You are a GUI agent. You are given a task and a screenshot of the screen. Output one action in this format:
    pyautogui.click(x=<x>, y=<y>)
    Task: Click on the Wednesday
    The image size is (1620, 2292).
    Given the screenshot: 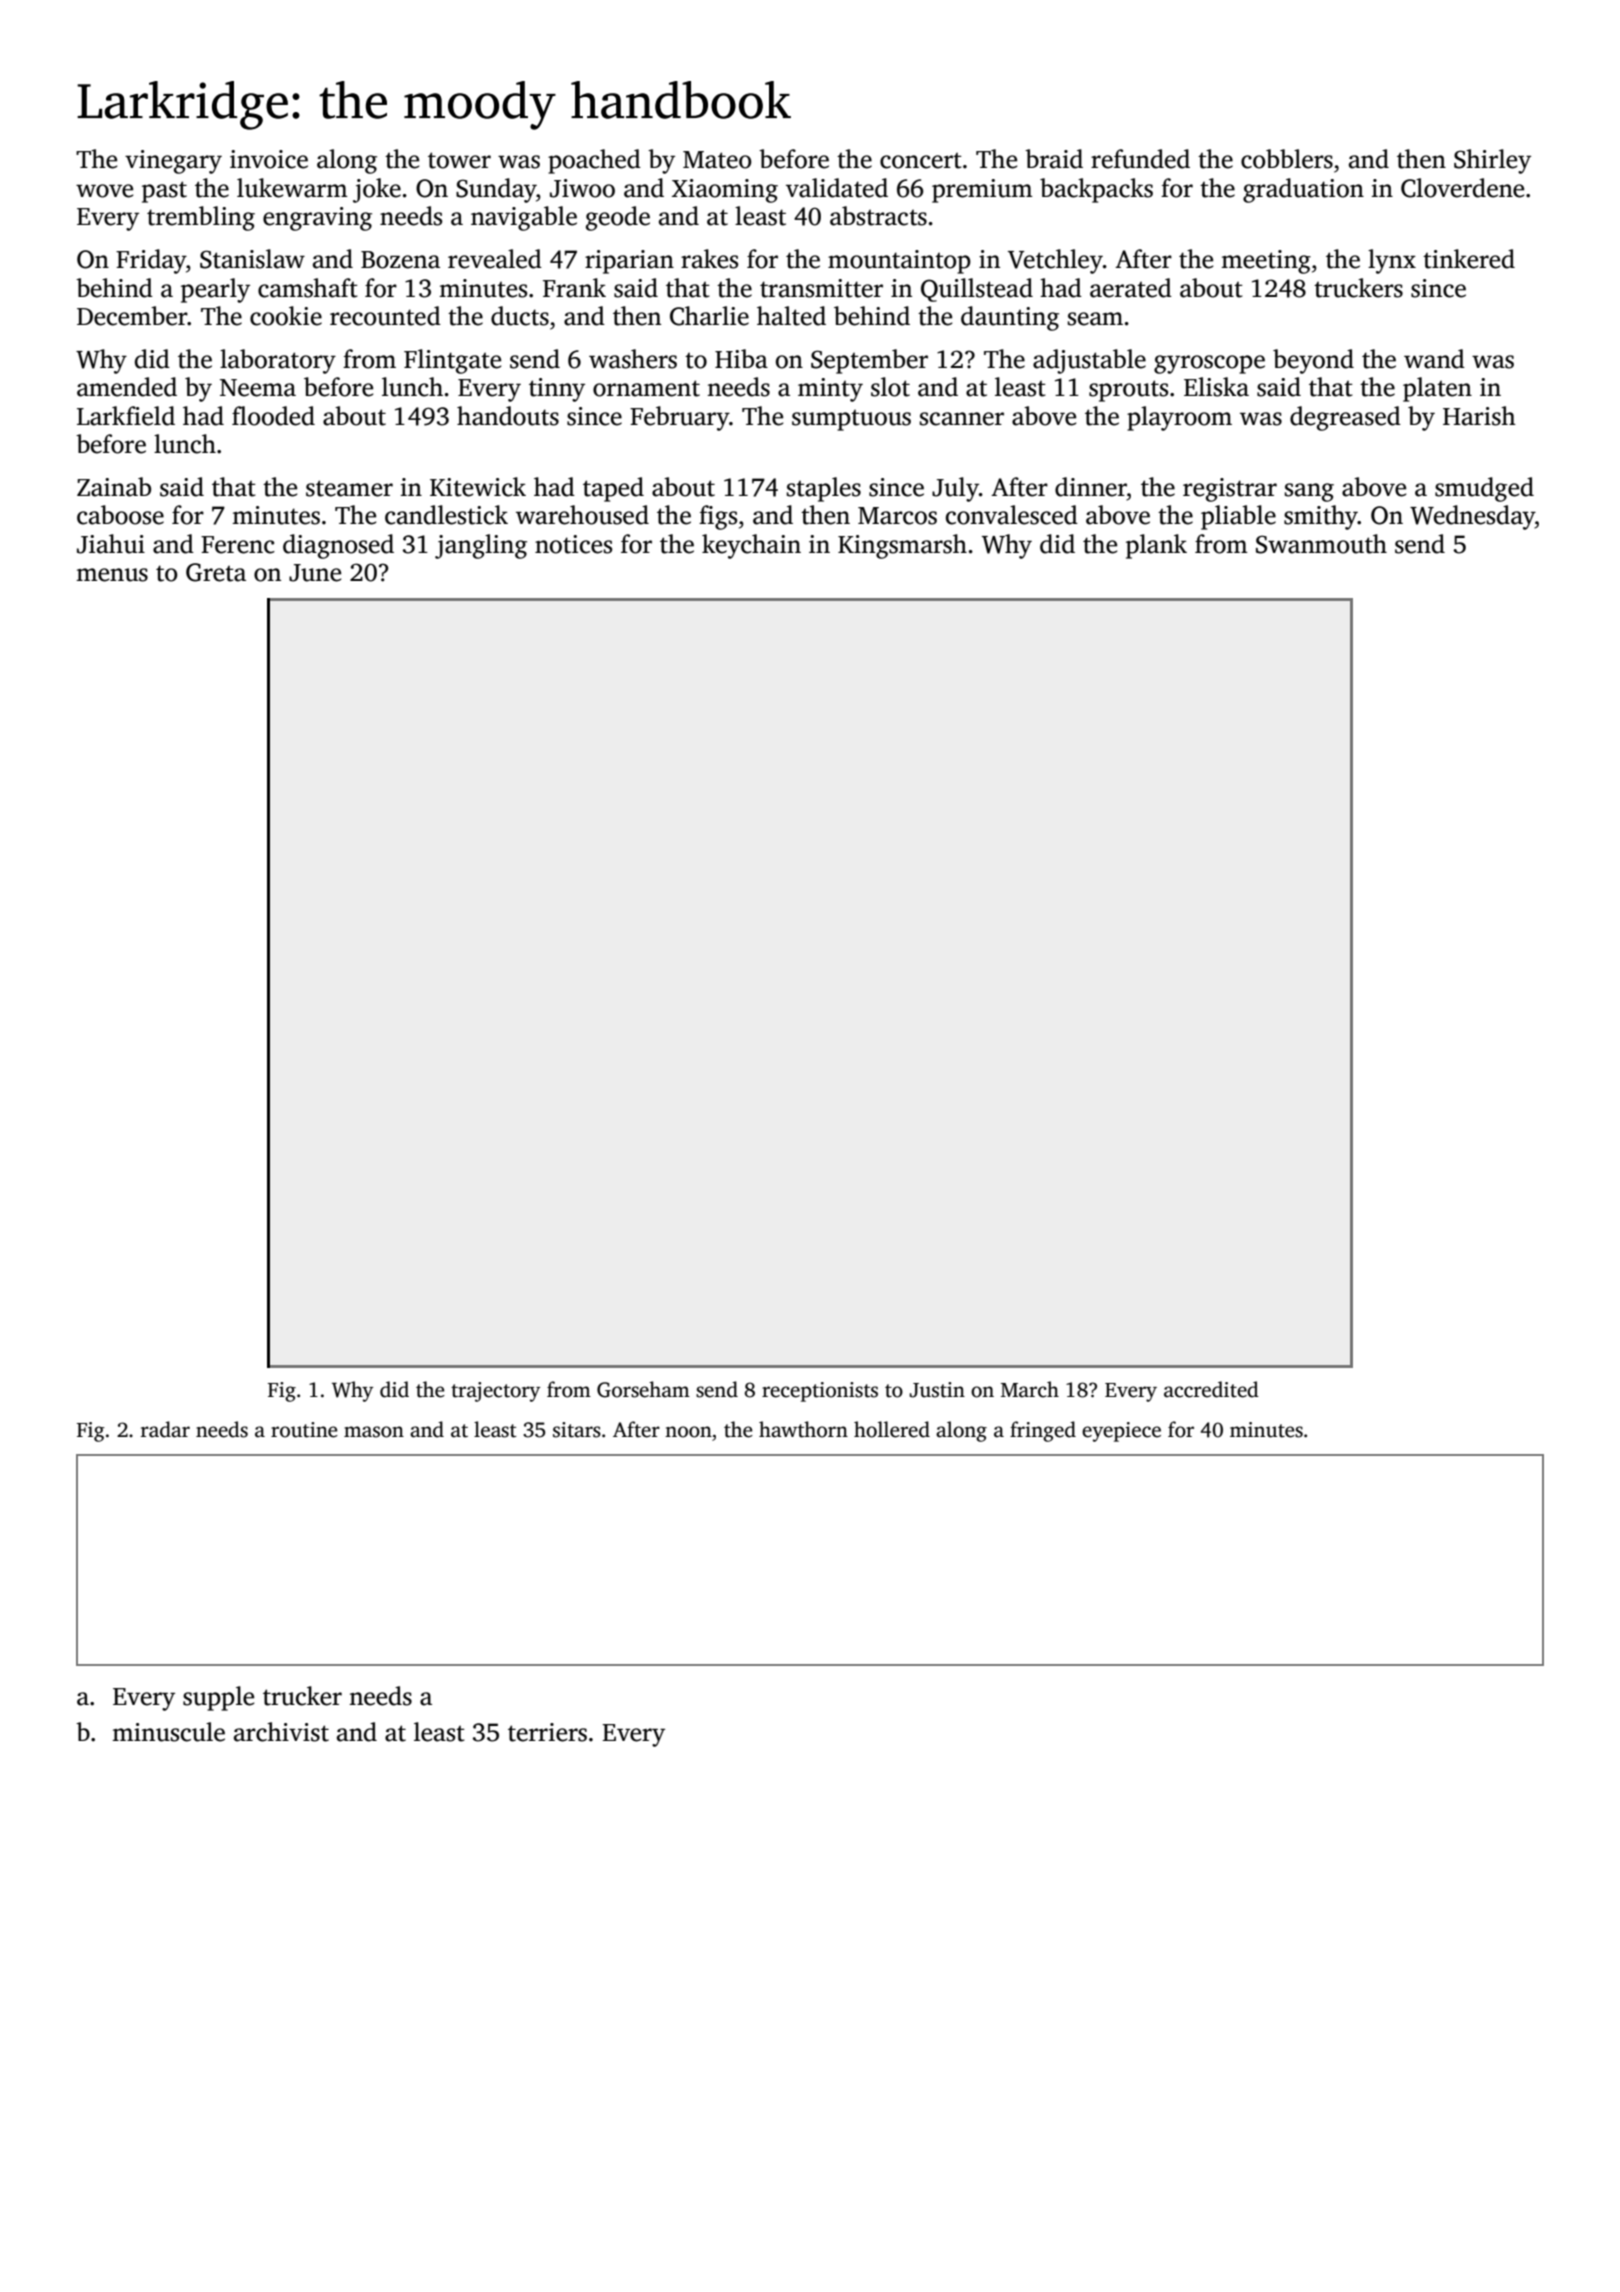 What is the action you would take?
    pyautogui.click(x=1472, y=517)
